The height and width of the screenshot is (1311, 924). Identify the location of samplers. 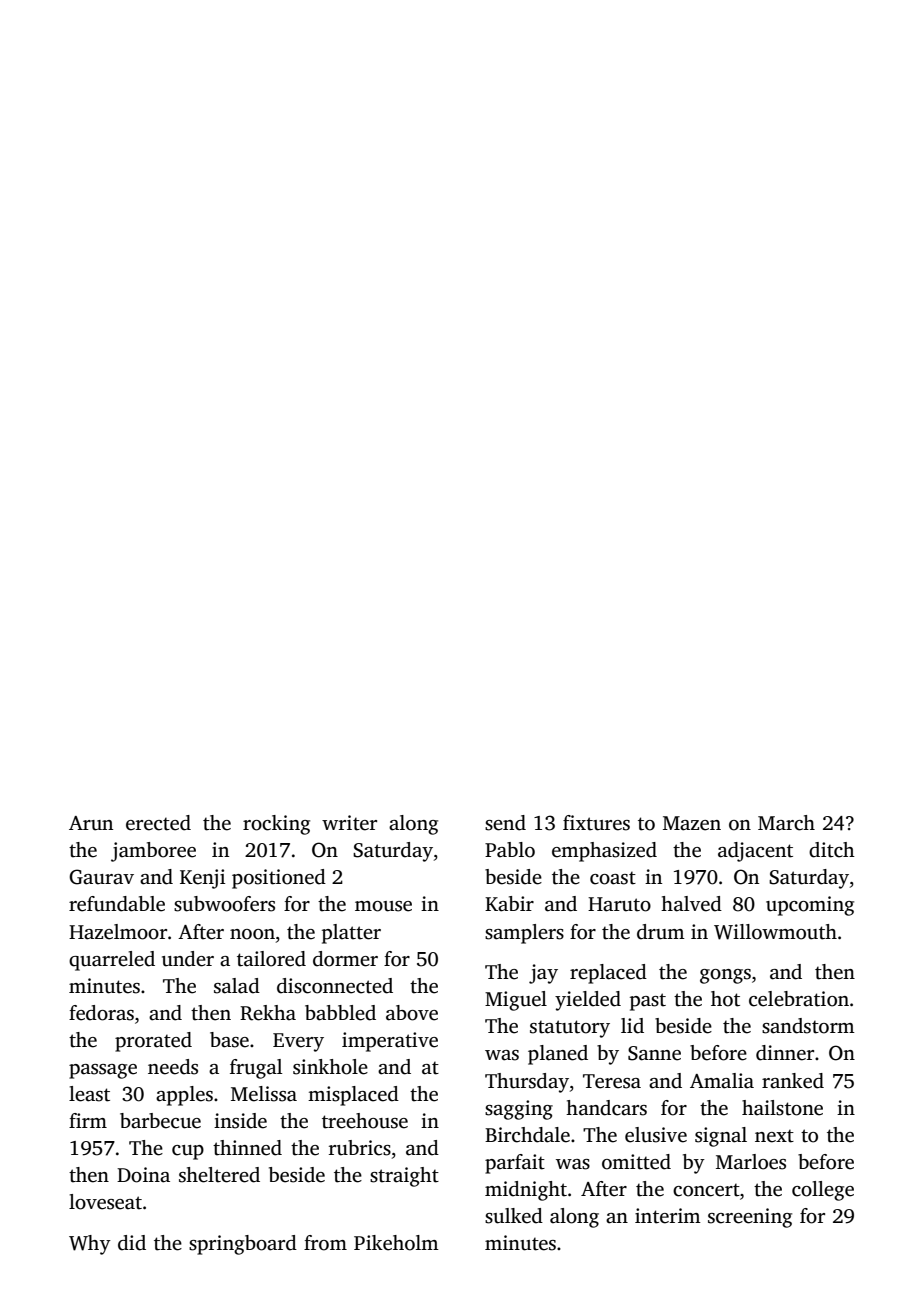
(524, 934).
